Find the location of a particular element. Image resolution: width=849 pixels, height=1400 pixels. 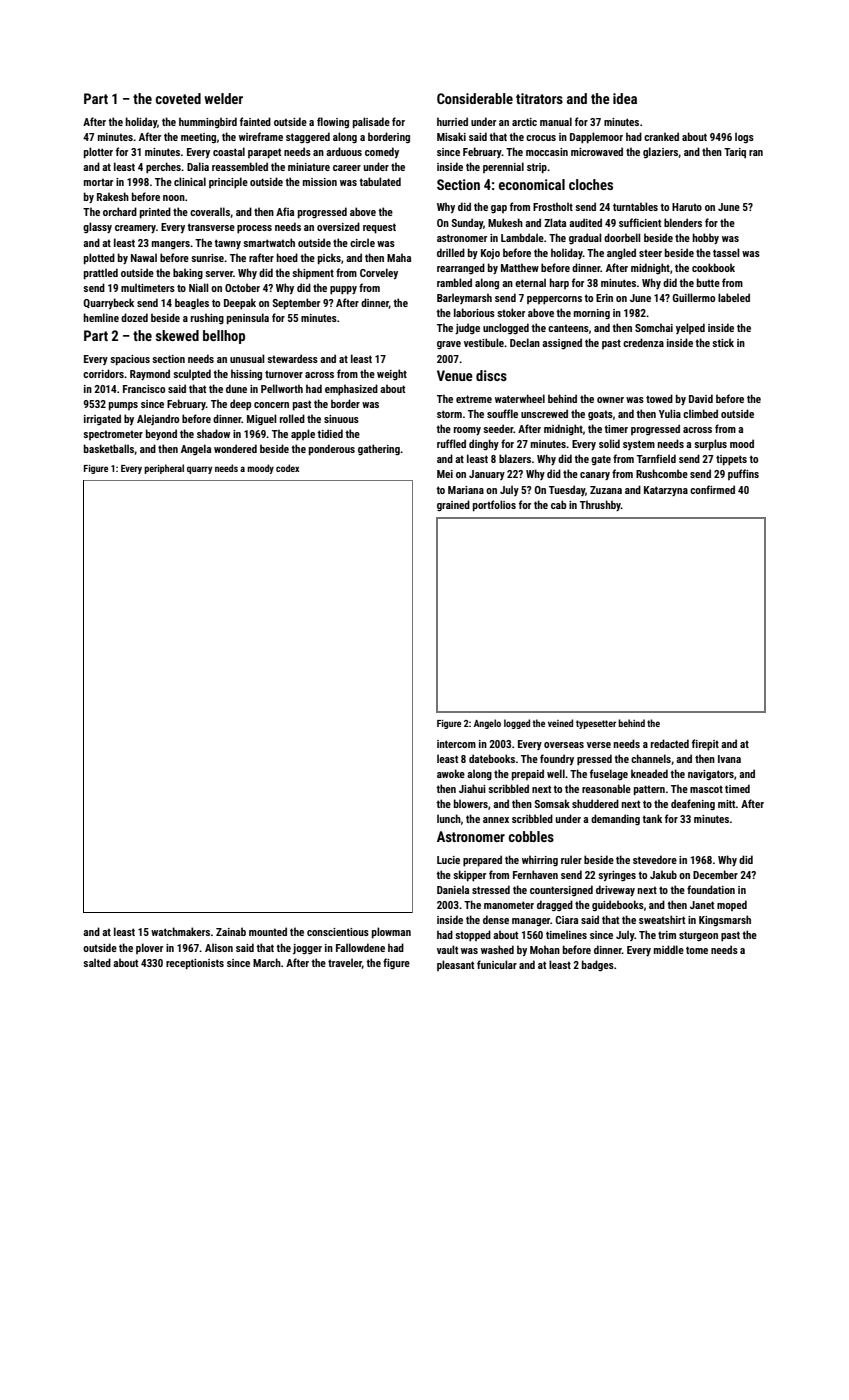

watchmakers is located at coordinates (180, 931).
